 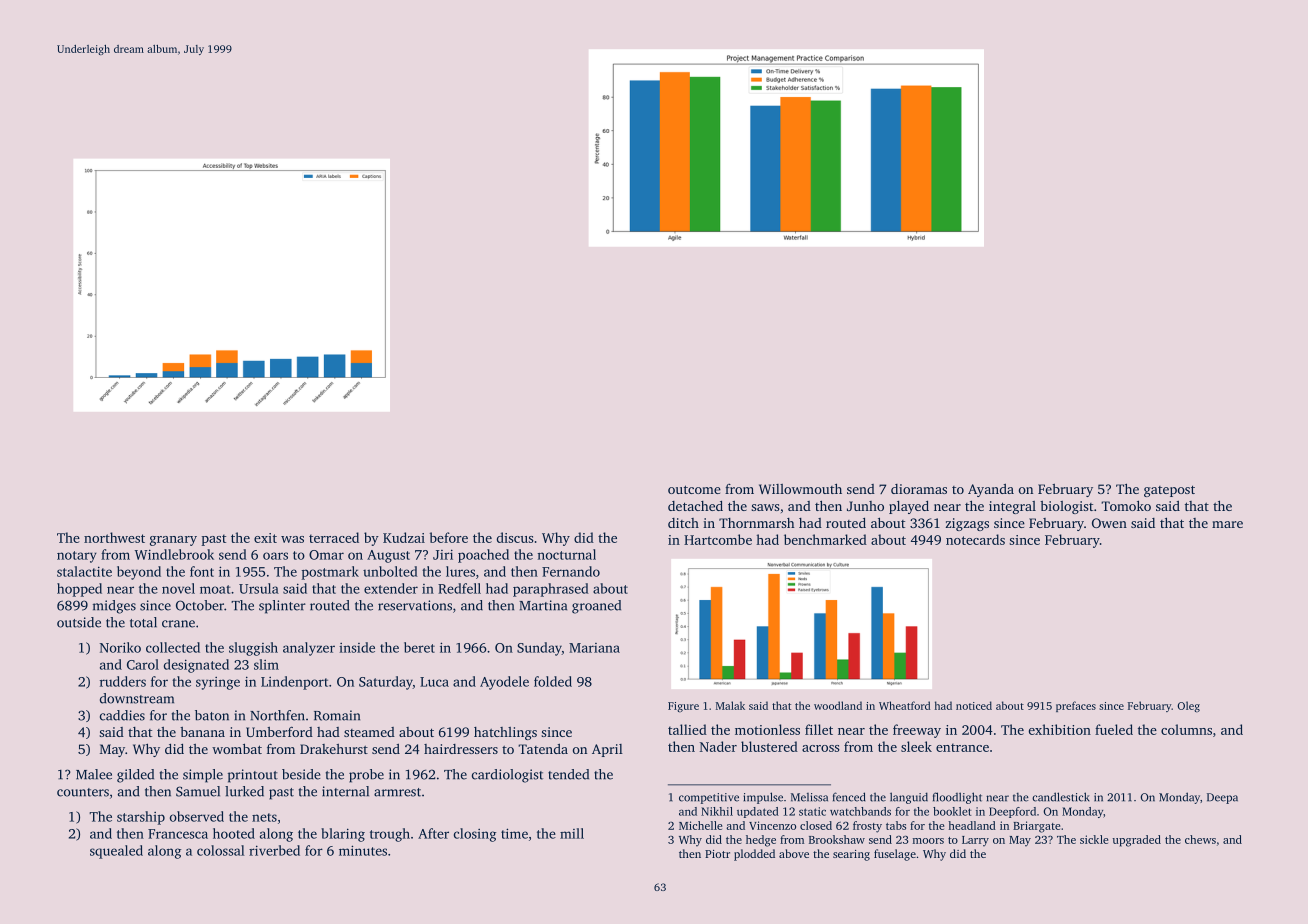 I want to click on entrance, so click(x=962, y=747).
